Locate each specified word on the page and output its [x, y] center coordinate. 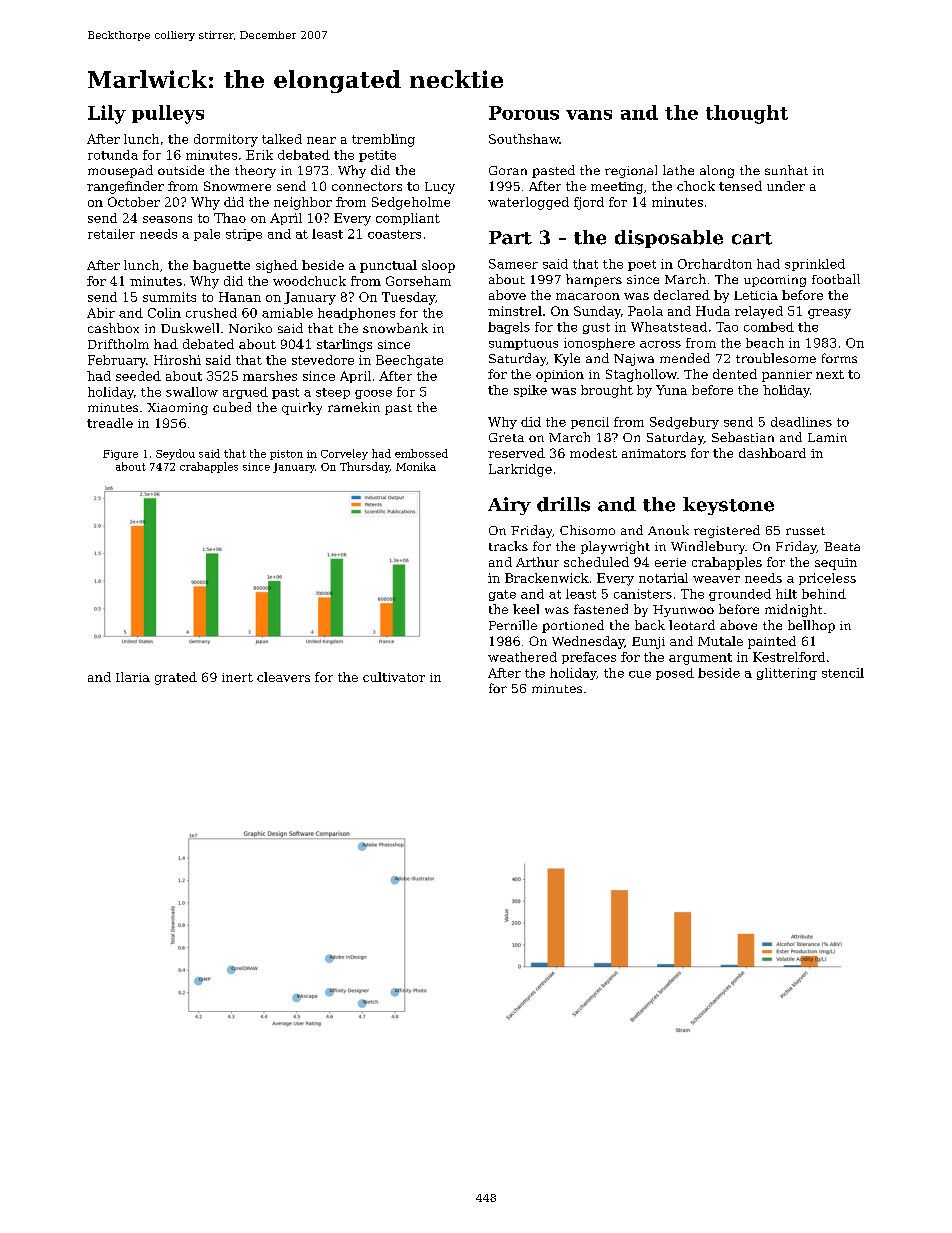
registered [727, 531]
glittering [787, 674]
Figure [120, 455]
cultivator [394, 677]
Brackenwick [547, 578]
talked [282, 139]
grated [176, 678]
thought [747, 114]
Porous [524, 113]
